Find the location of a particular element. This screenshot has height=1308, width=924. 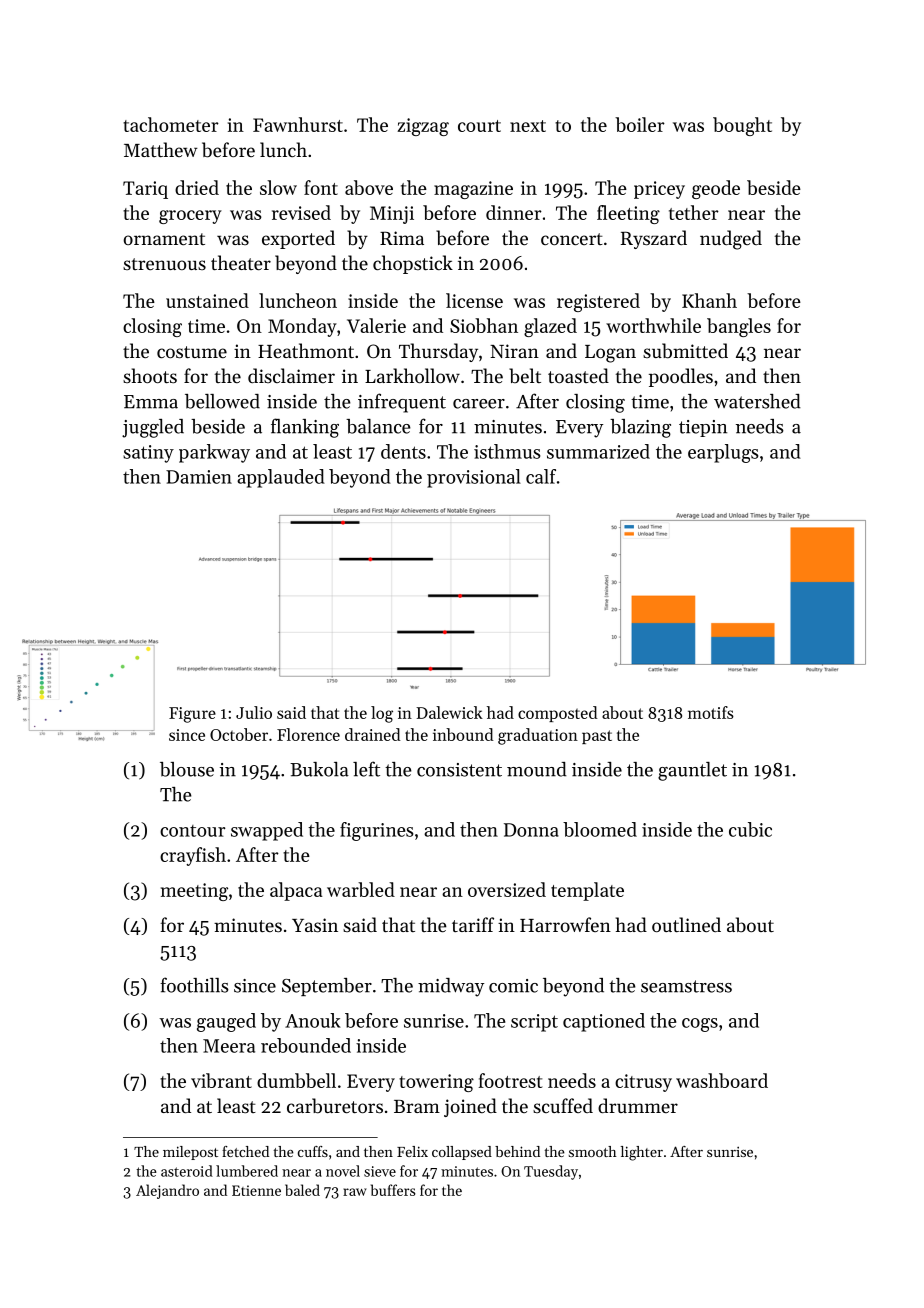

foothills is located at coordinates (194, 985).
